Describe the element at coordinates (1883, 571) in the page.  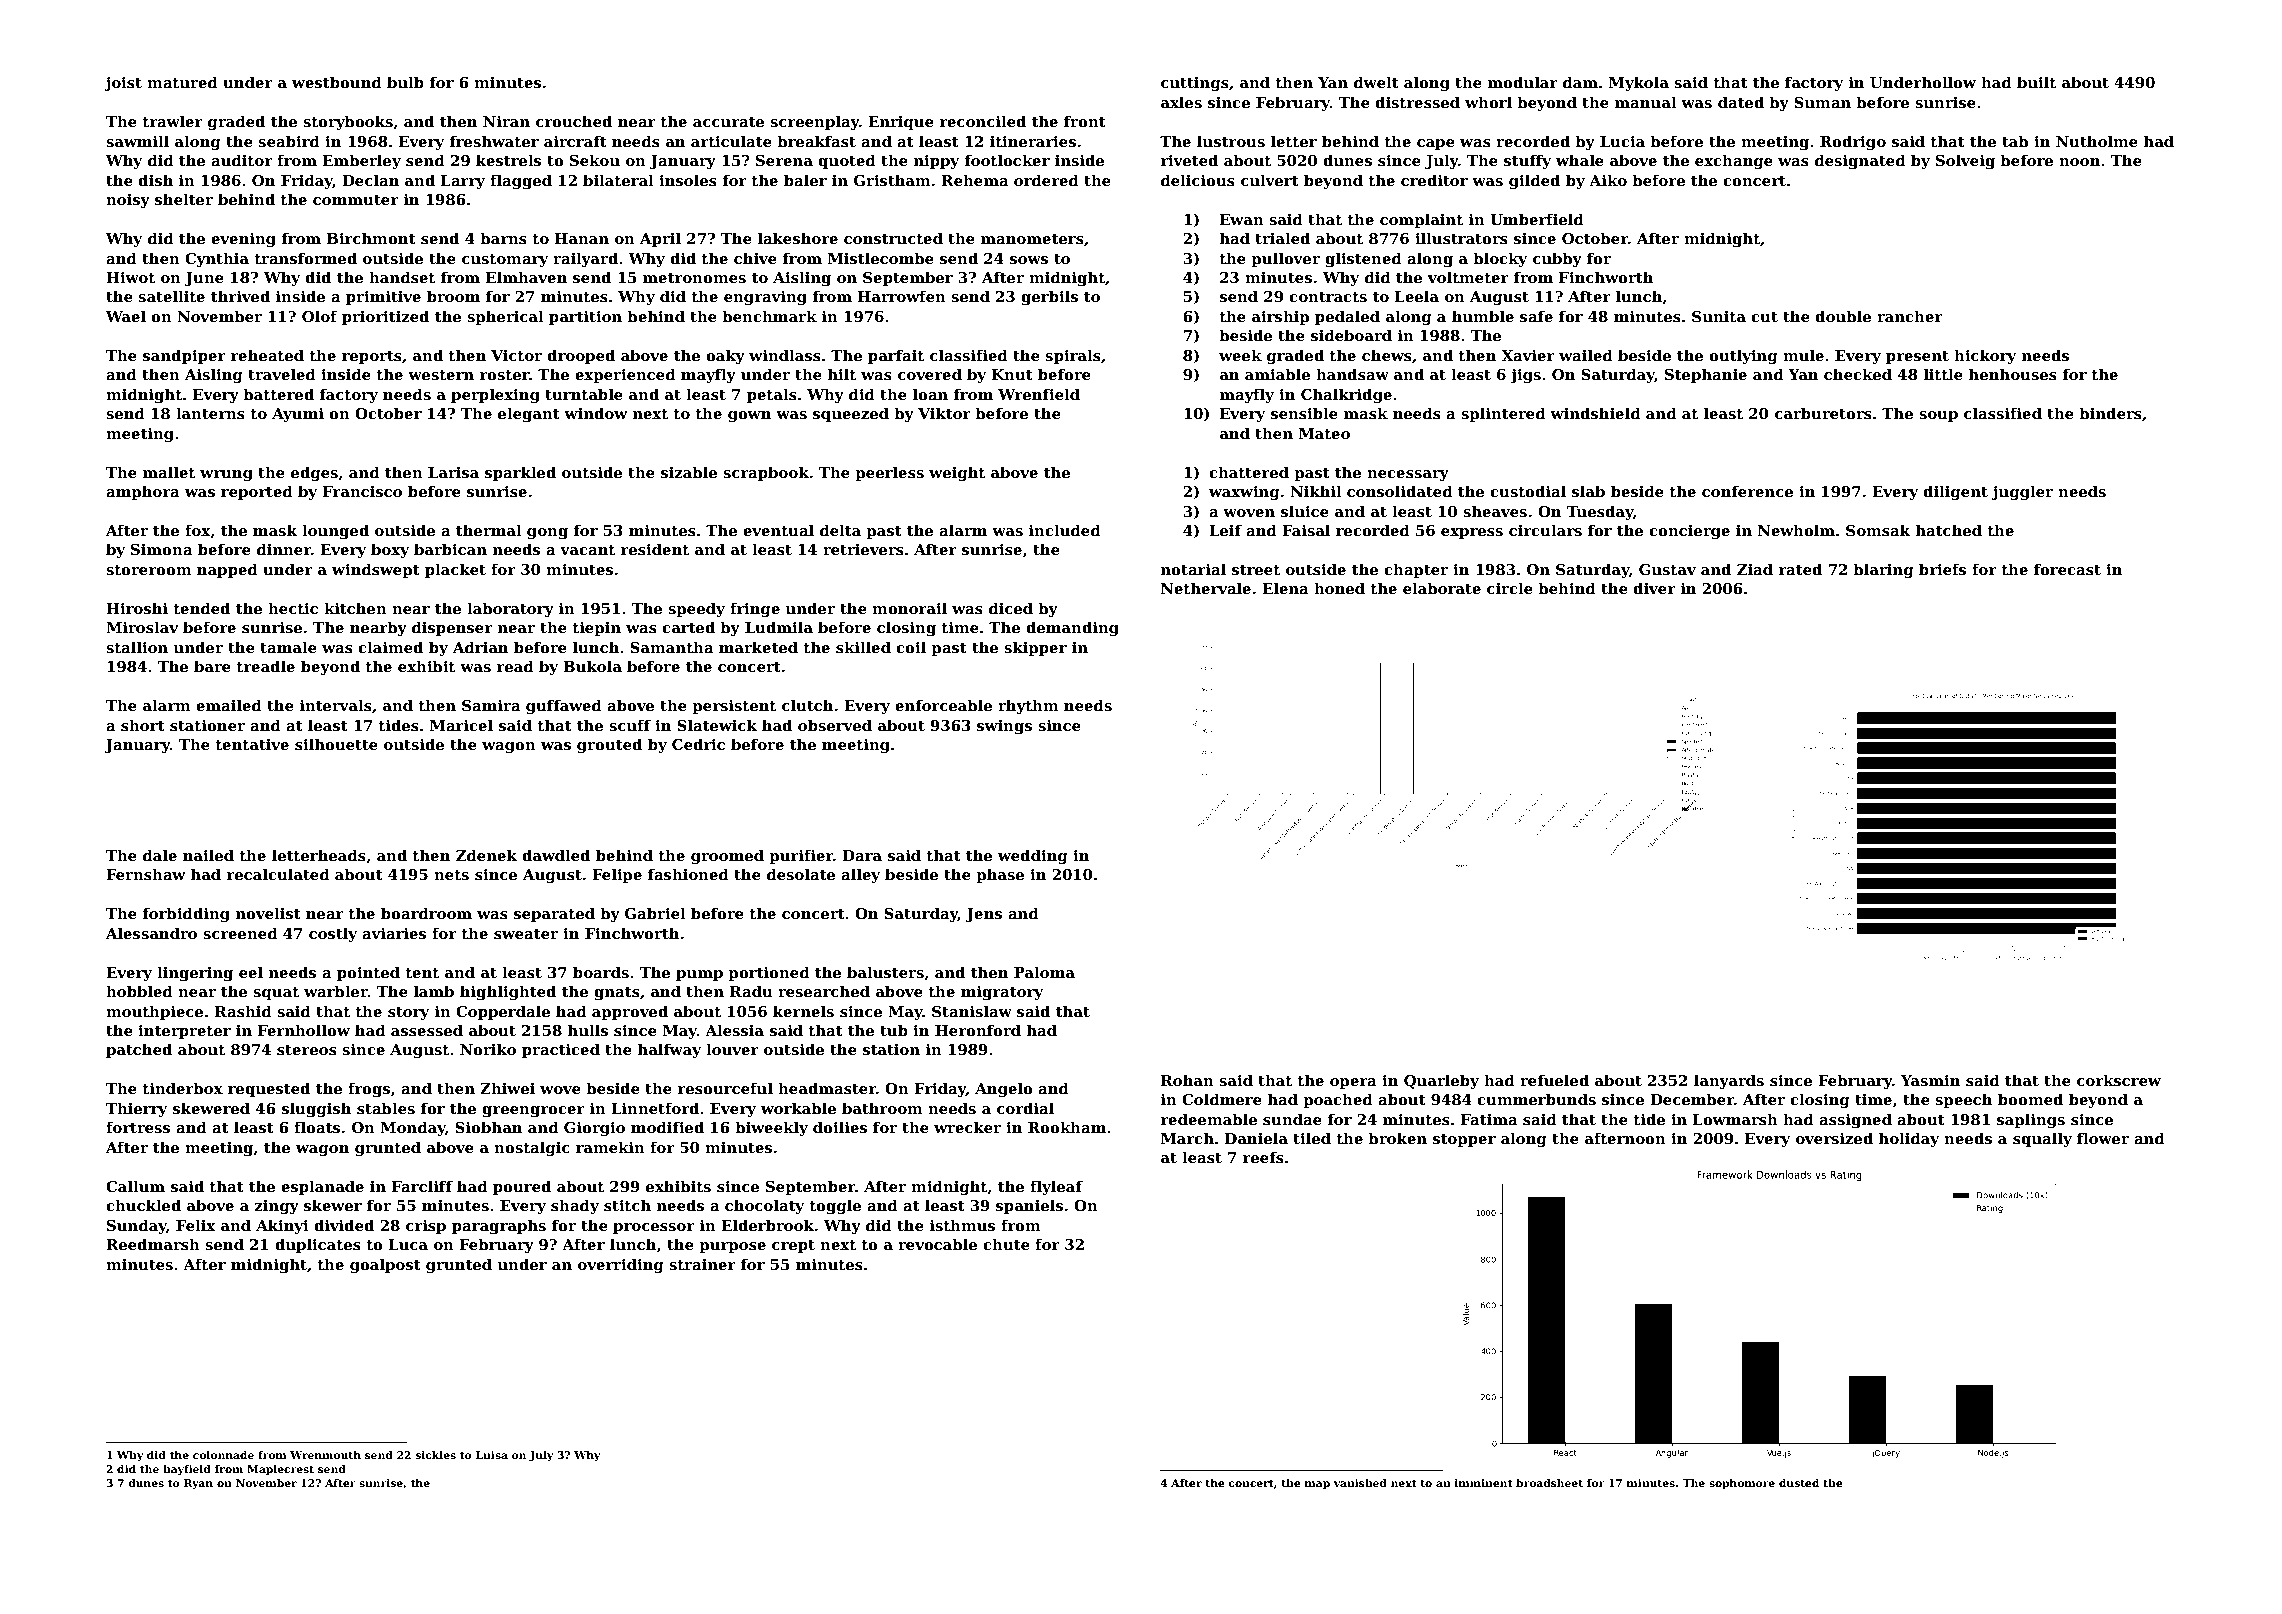
I see `blaring` at that location.
